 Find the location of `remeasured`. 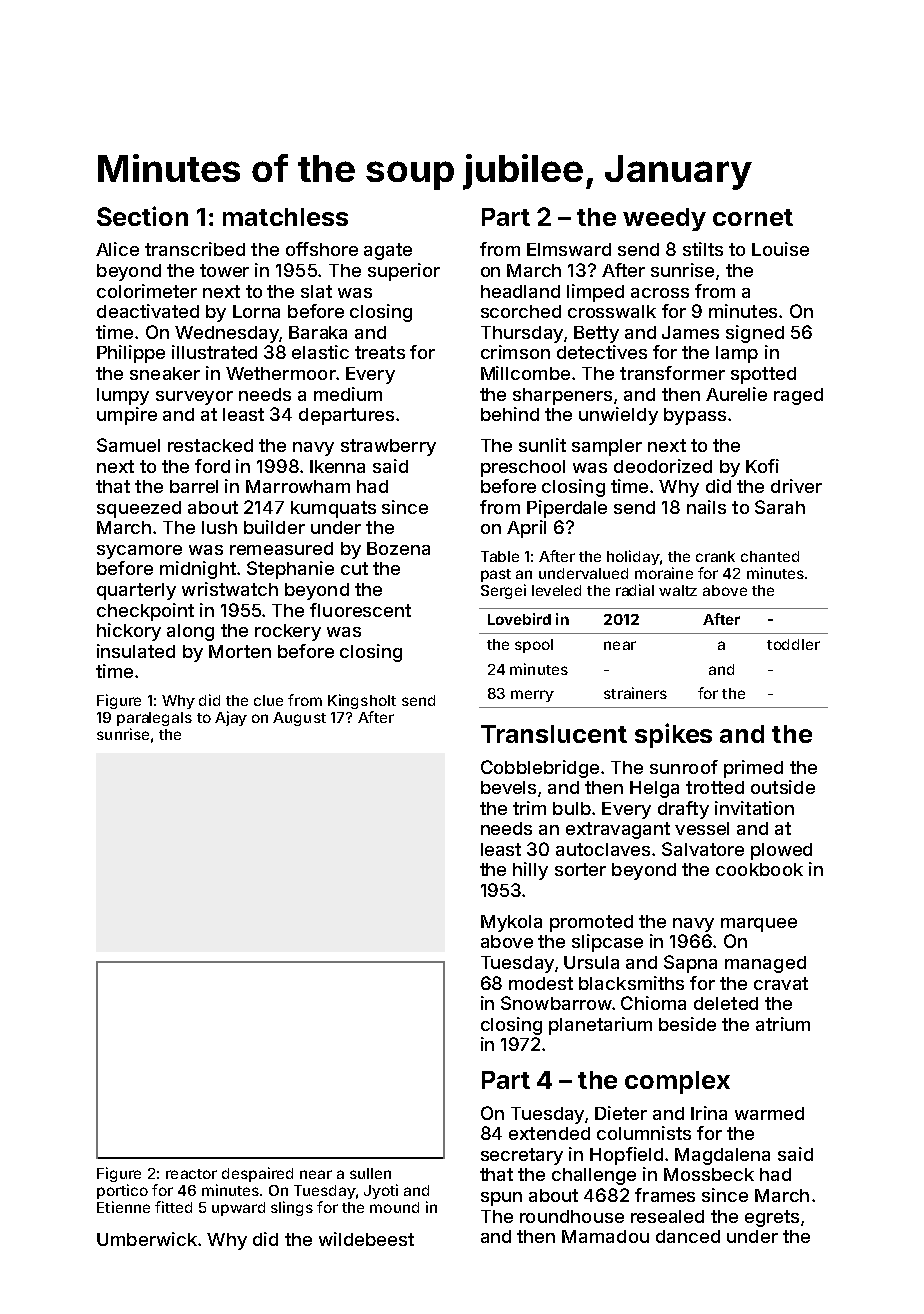

remeasured is located at coordinates (281, 548).
